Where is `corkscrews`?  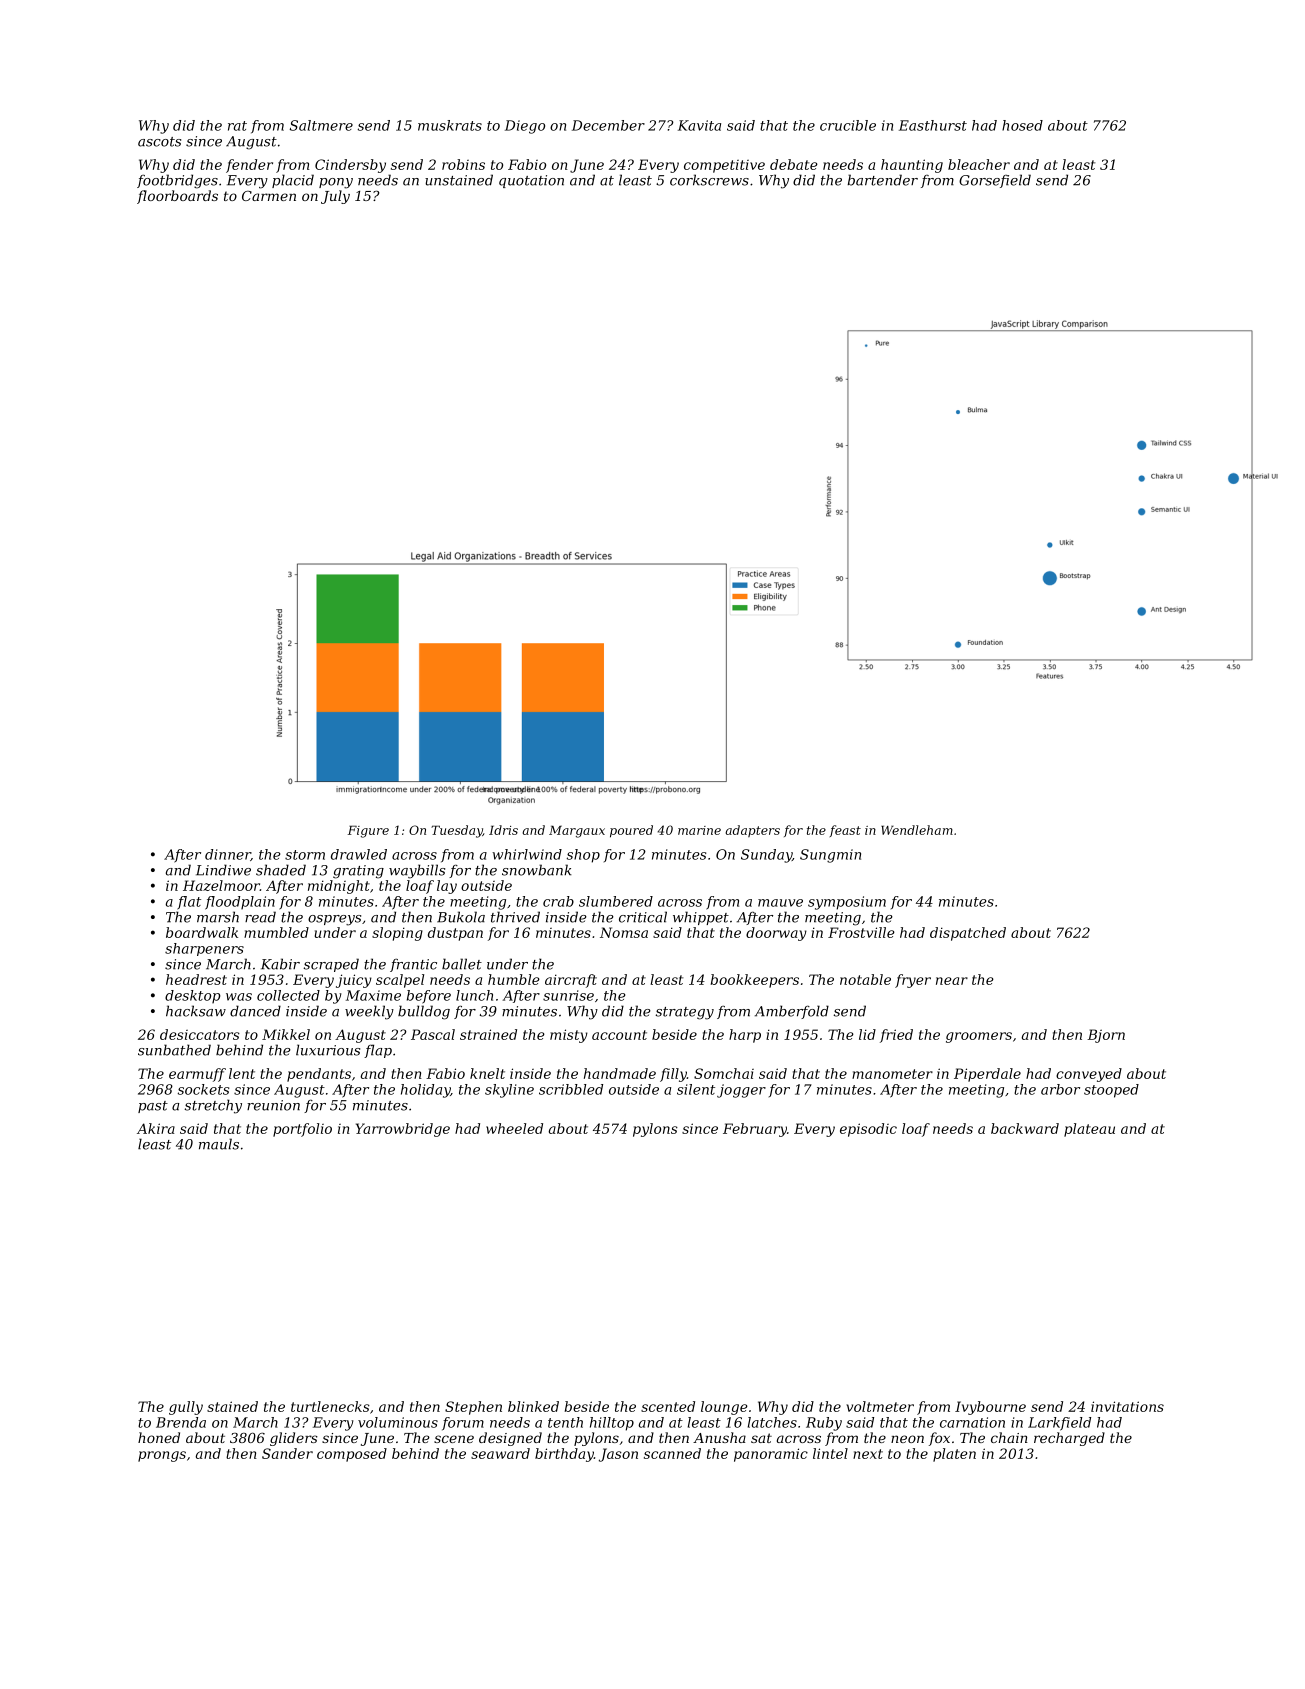 corkscrews is located at coordinates (709, 180).
